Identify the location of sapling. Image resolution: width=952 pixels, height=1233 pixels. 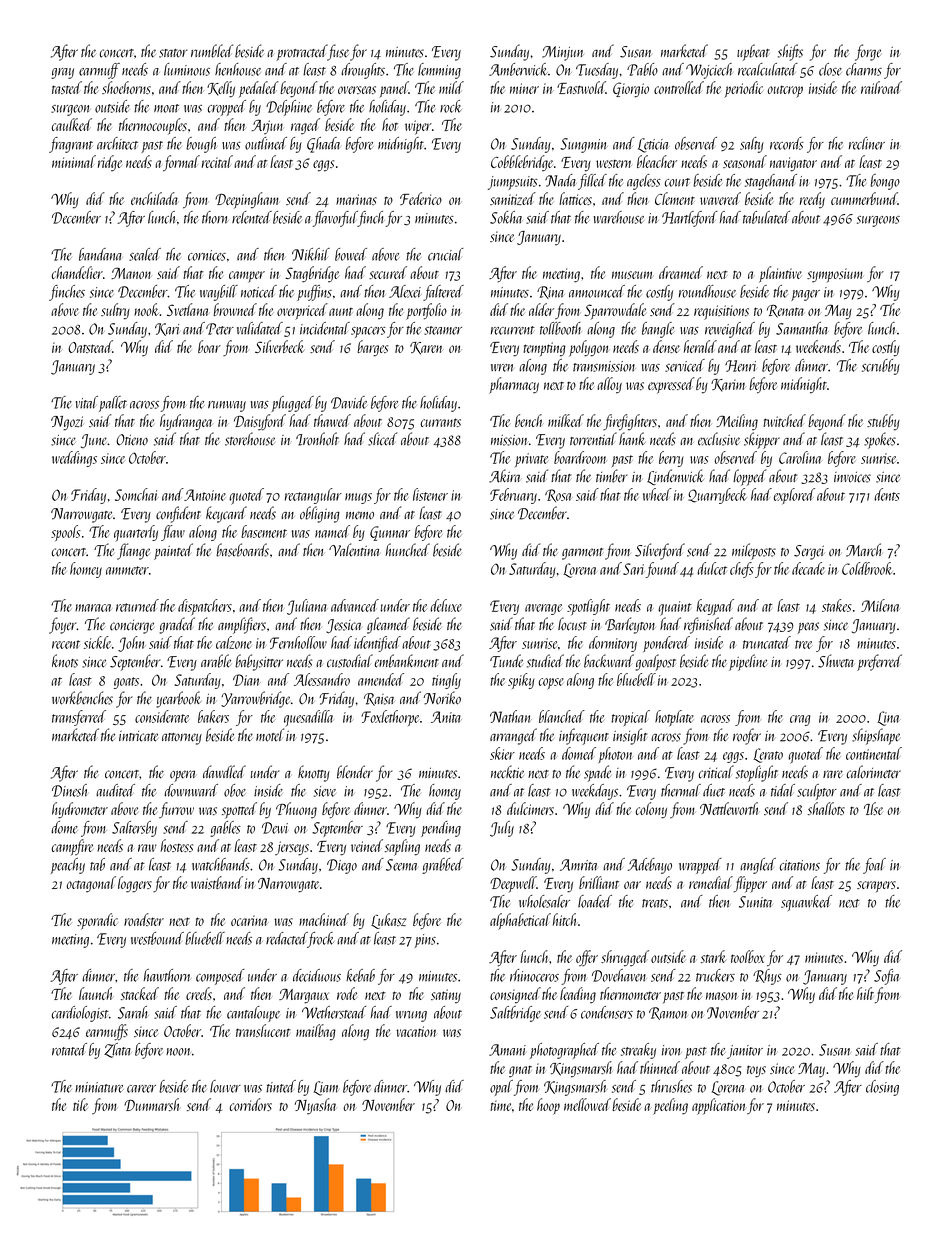
(402, 847).
